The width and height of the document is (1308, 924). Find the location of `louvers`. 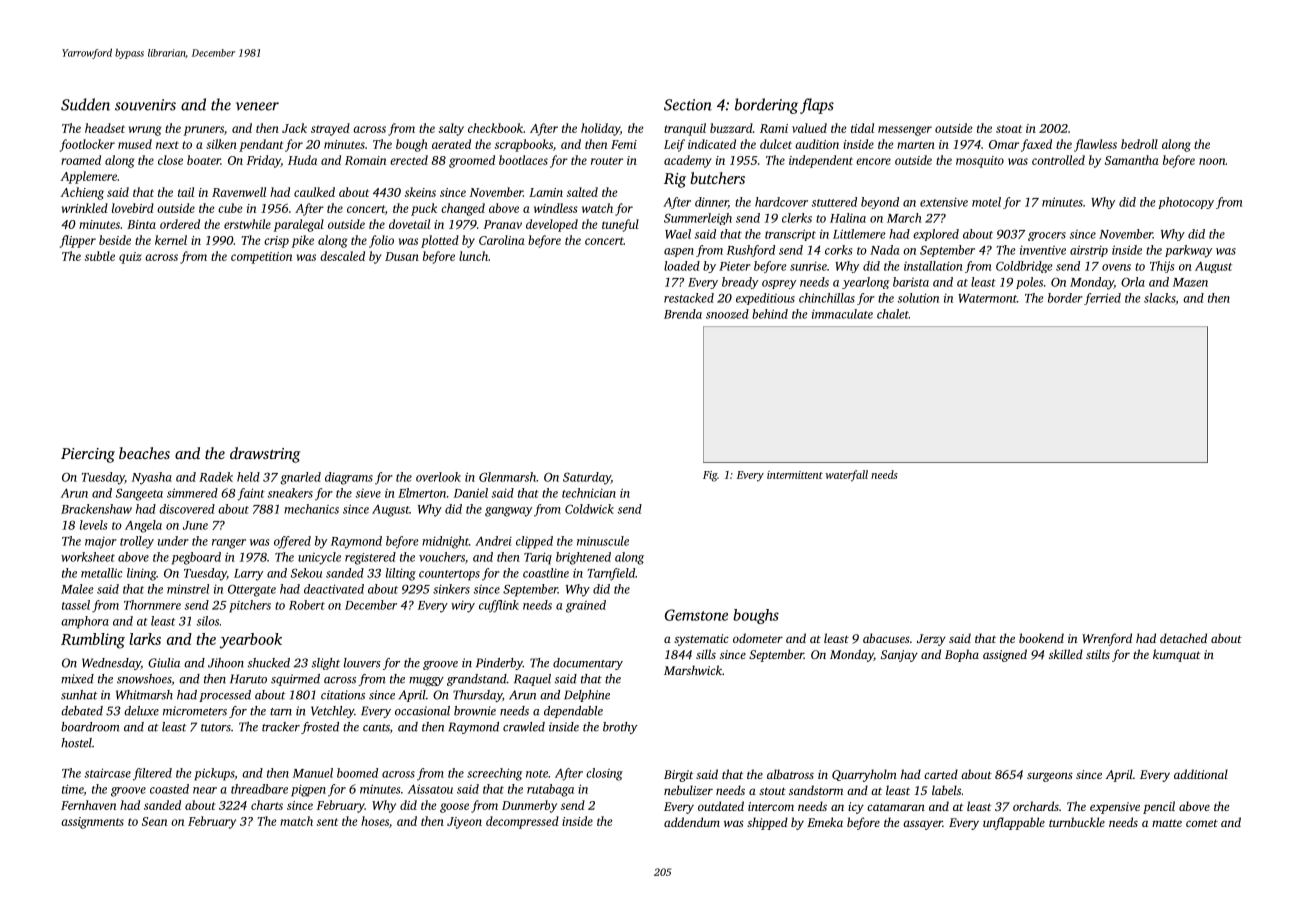

louvers is located at coordinates (362, 663).
